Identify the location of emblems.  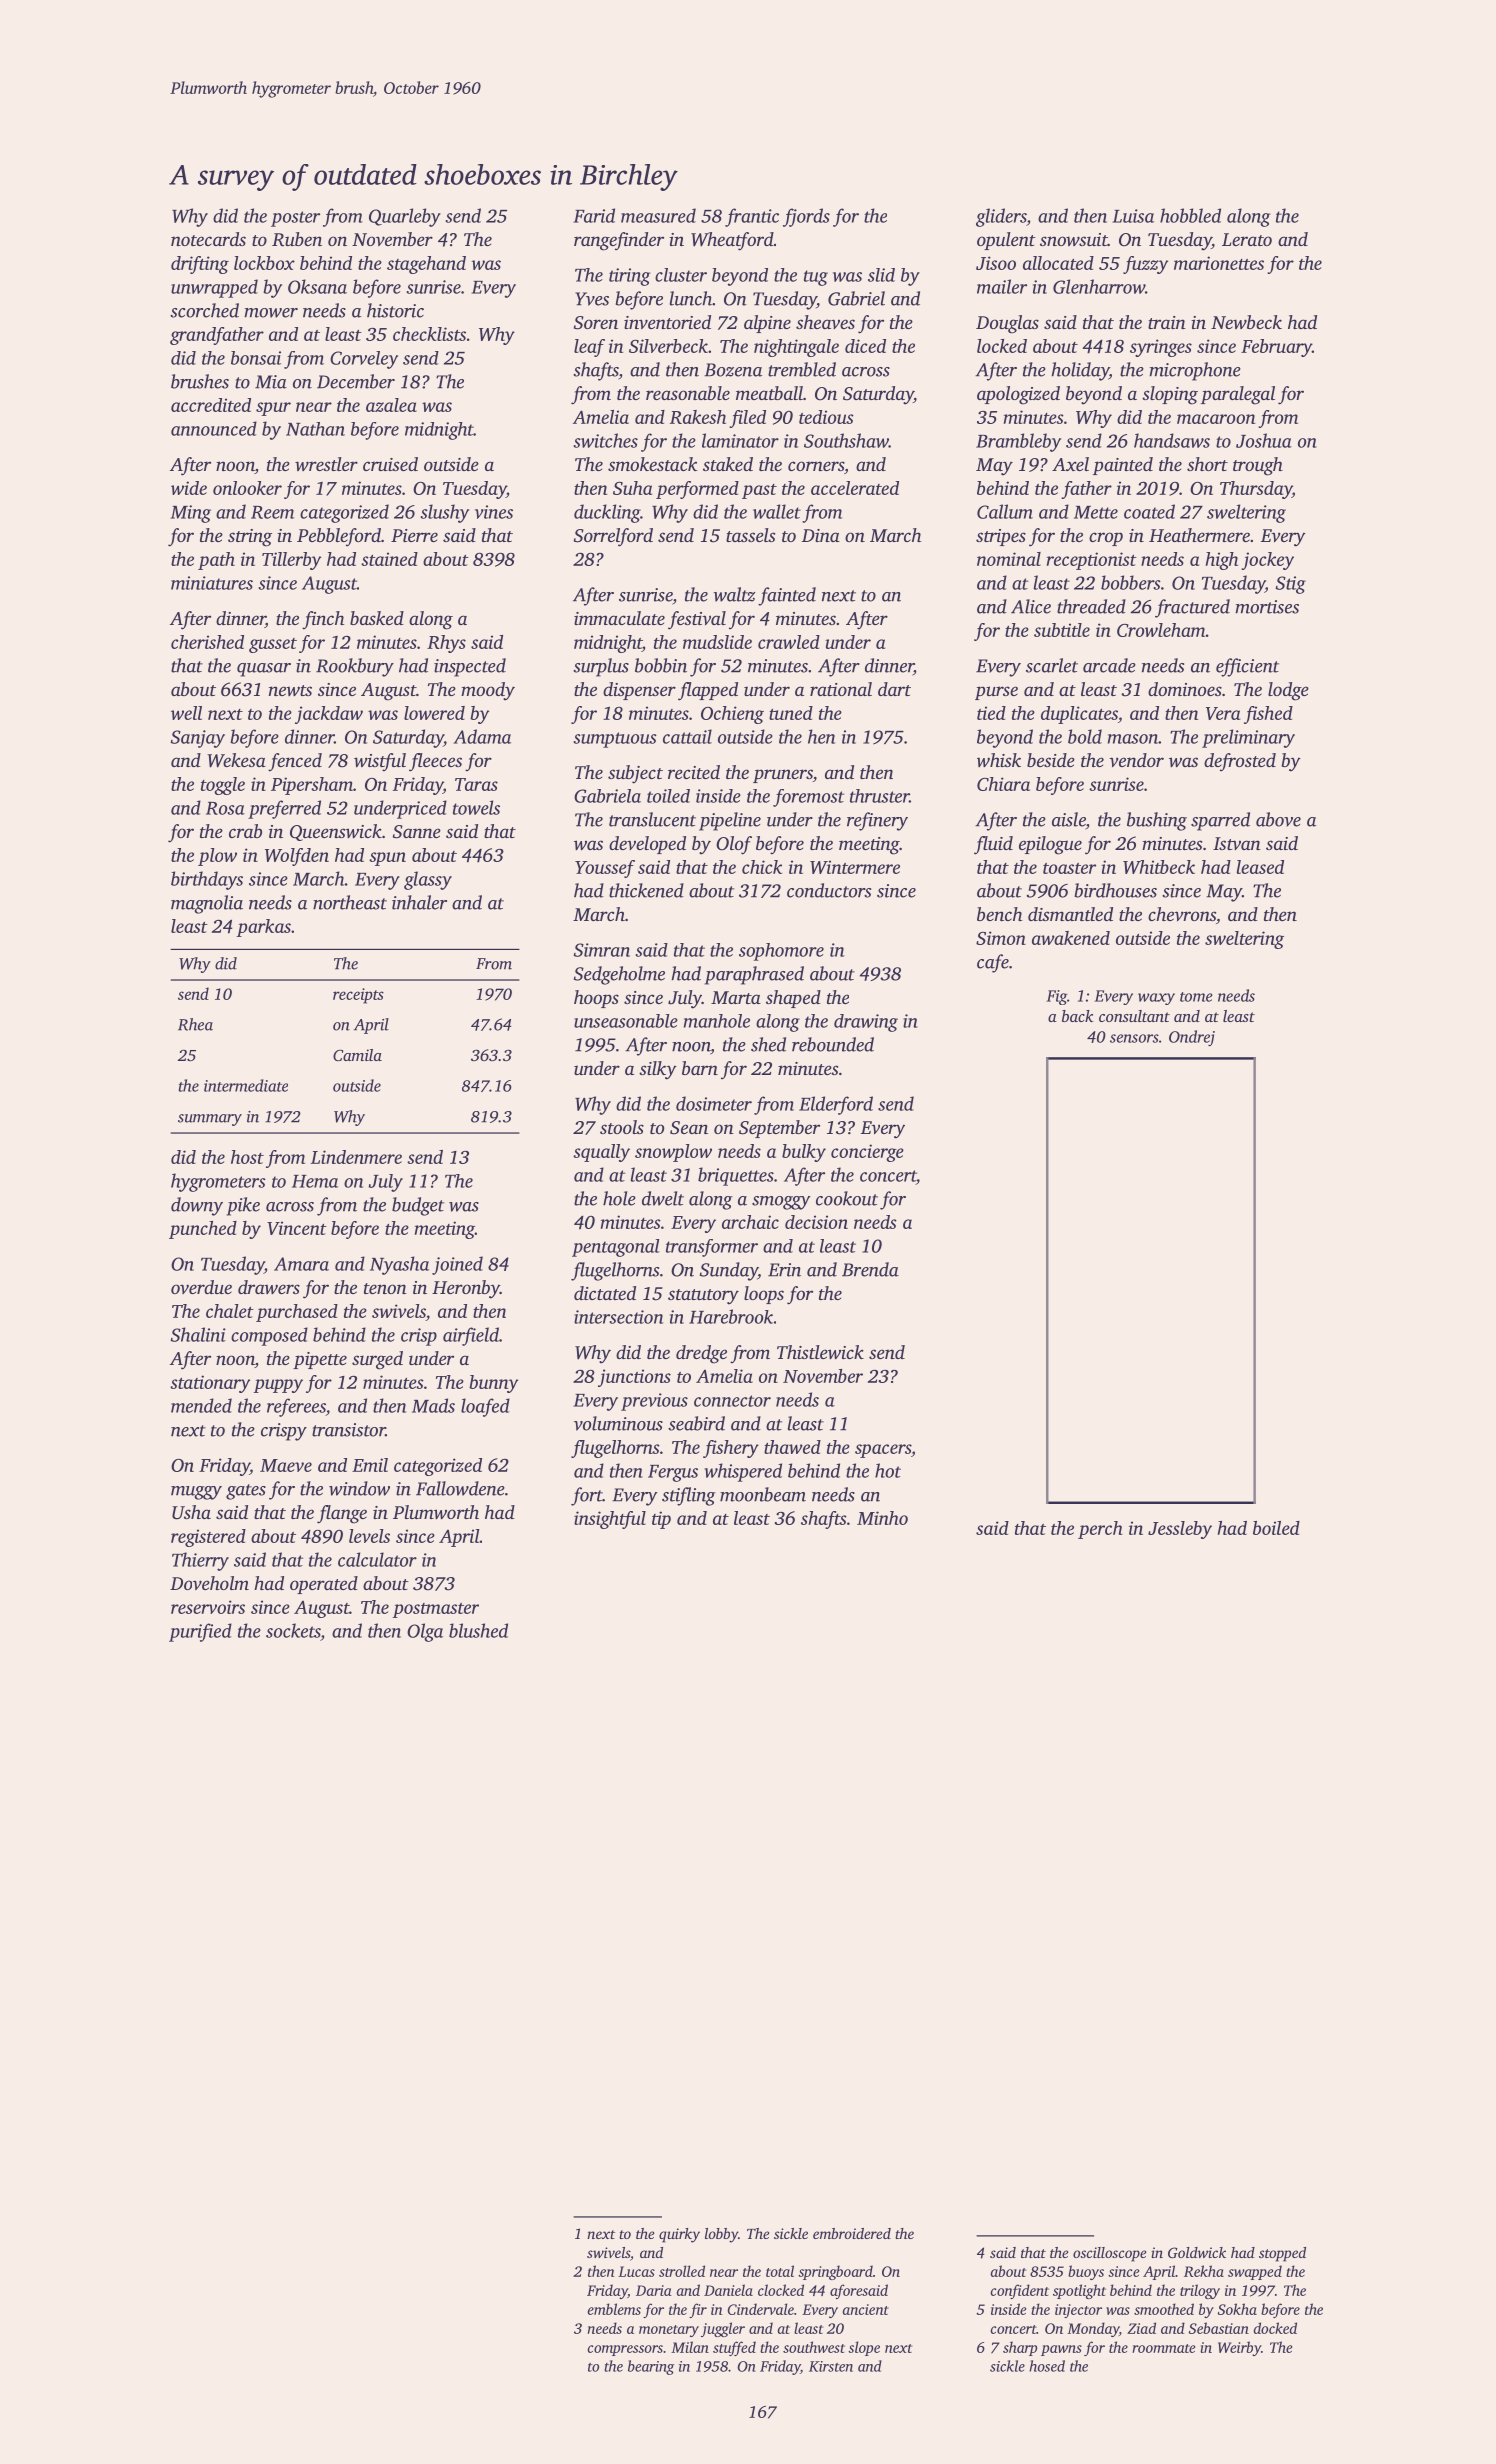
(614, 2309).
